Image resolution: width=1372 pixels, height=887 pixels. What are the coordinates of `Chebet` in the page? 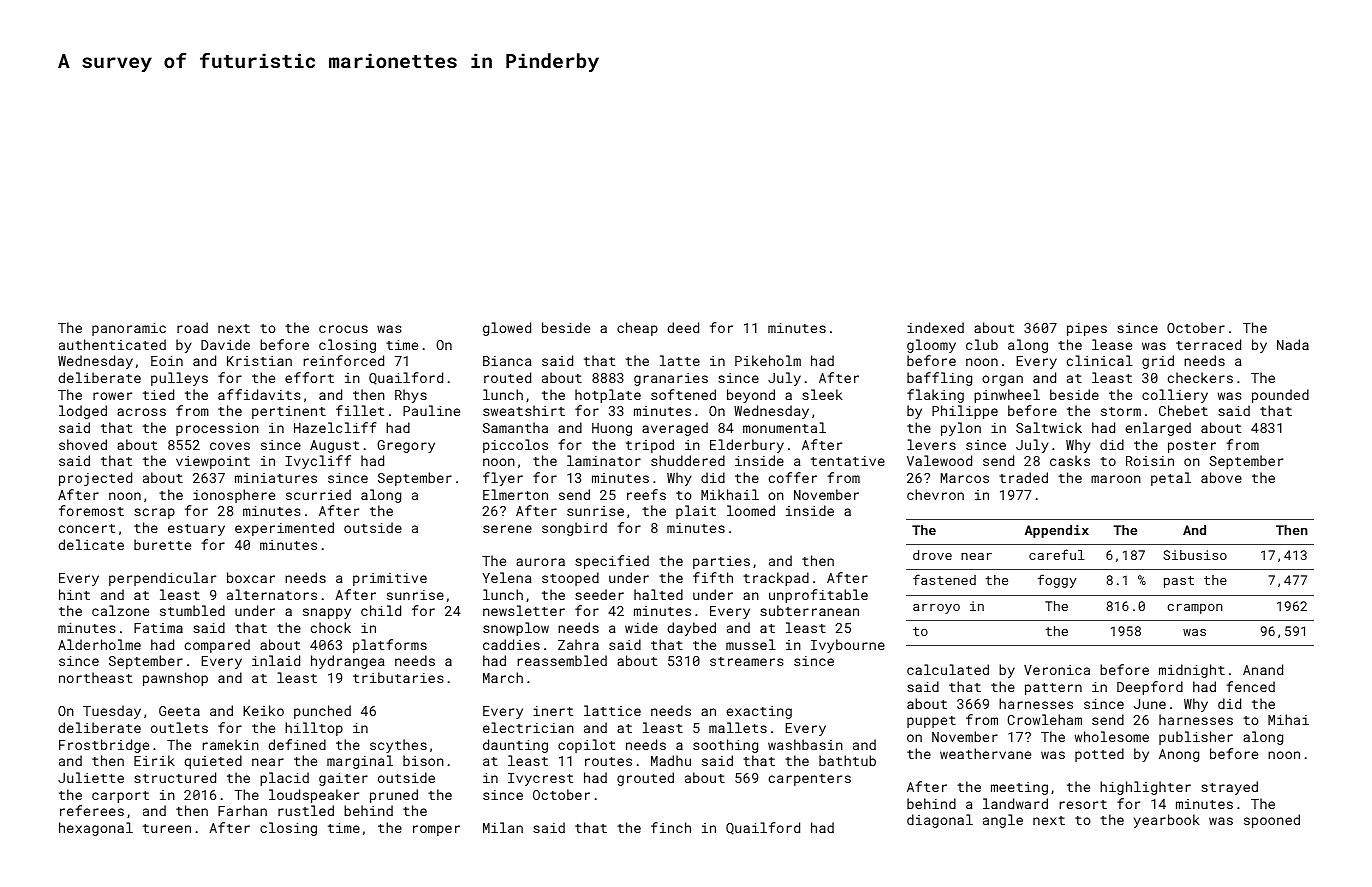 It's located at (1183, 410).
